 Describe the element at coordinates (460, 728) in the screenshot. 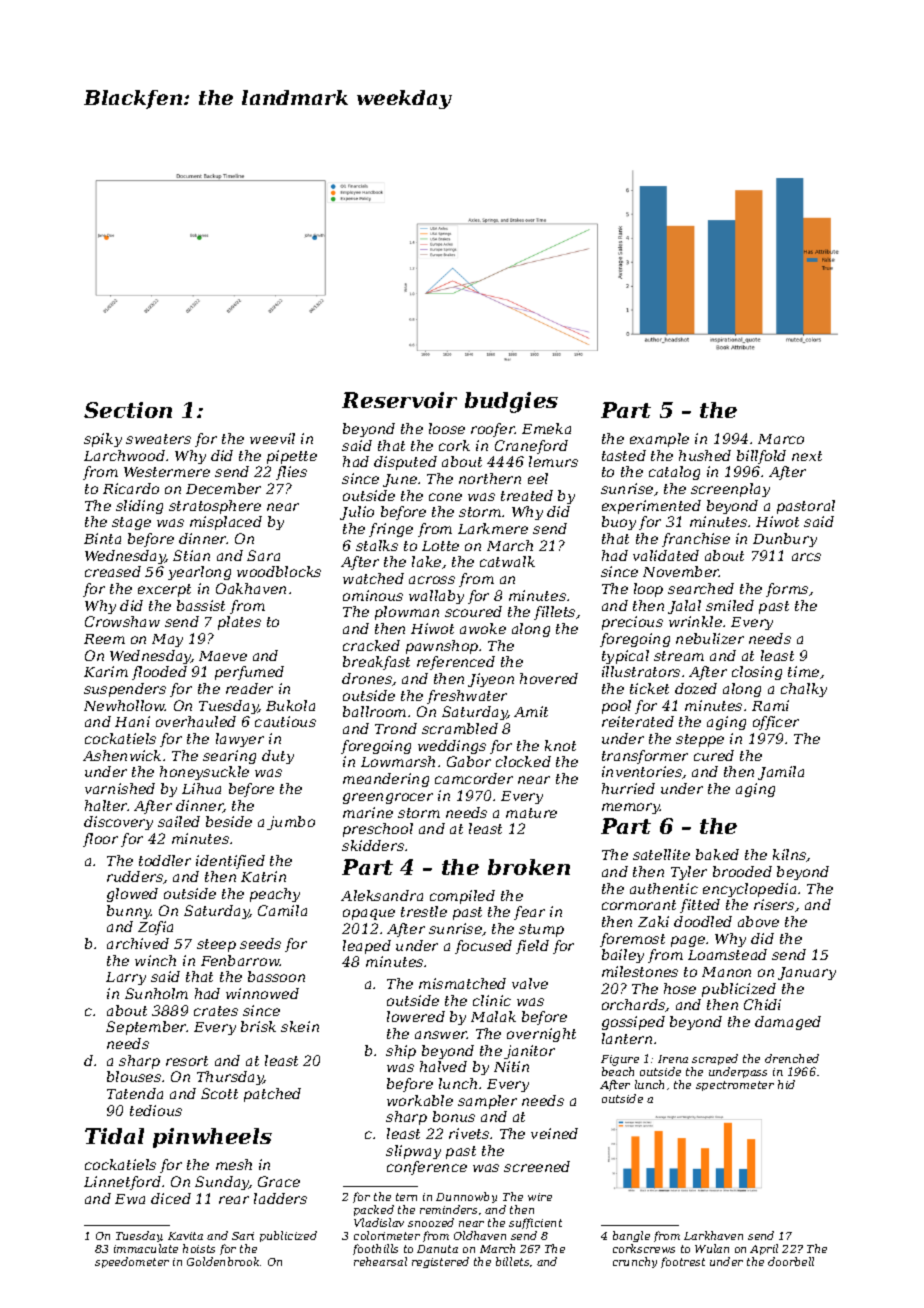

I see `scrambled` at that location.
